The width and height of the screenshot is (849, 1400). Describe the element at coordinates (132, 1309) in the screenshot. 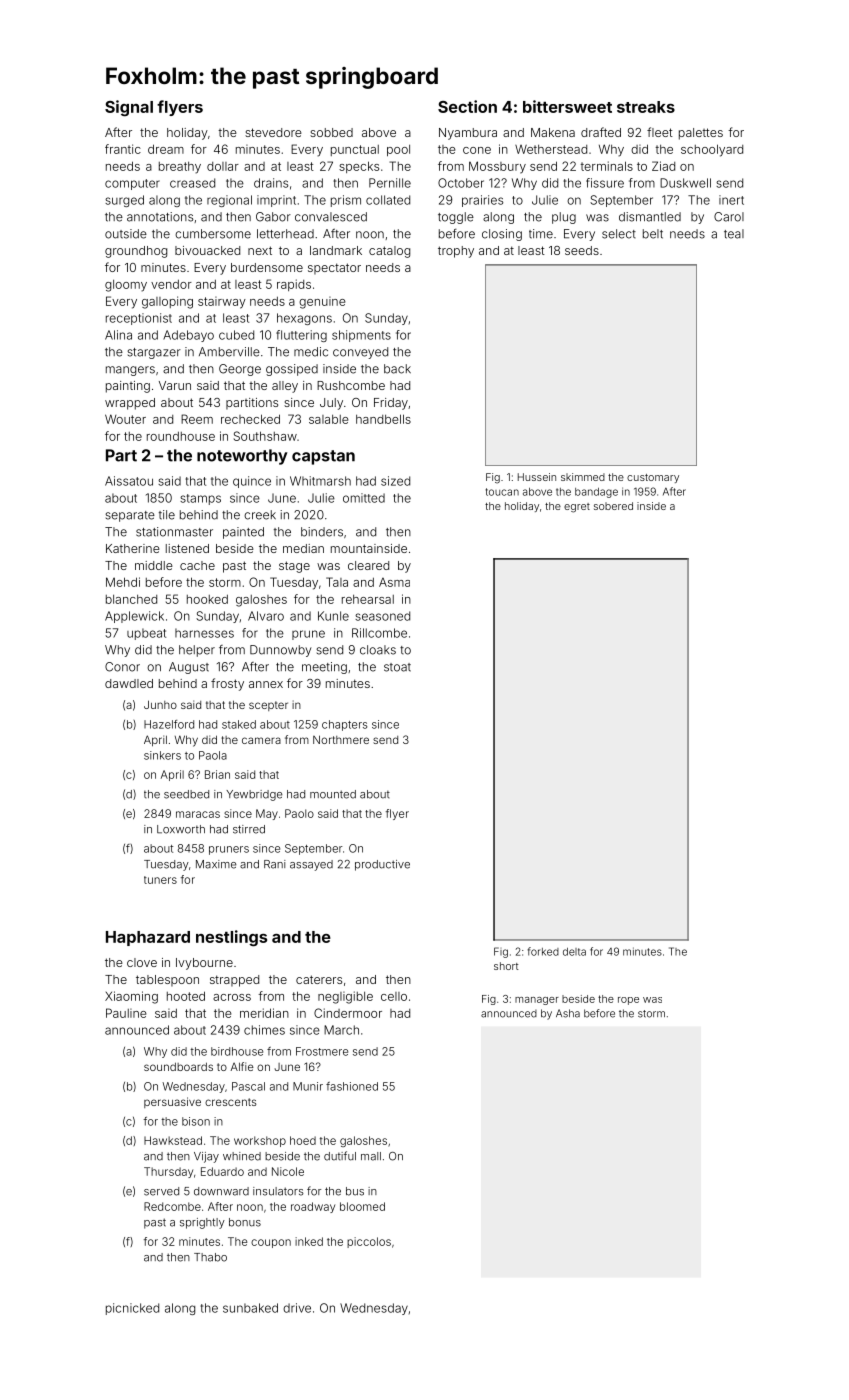

I see `picnicked` at that location.
